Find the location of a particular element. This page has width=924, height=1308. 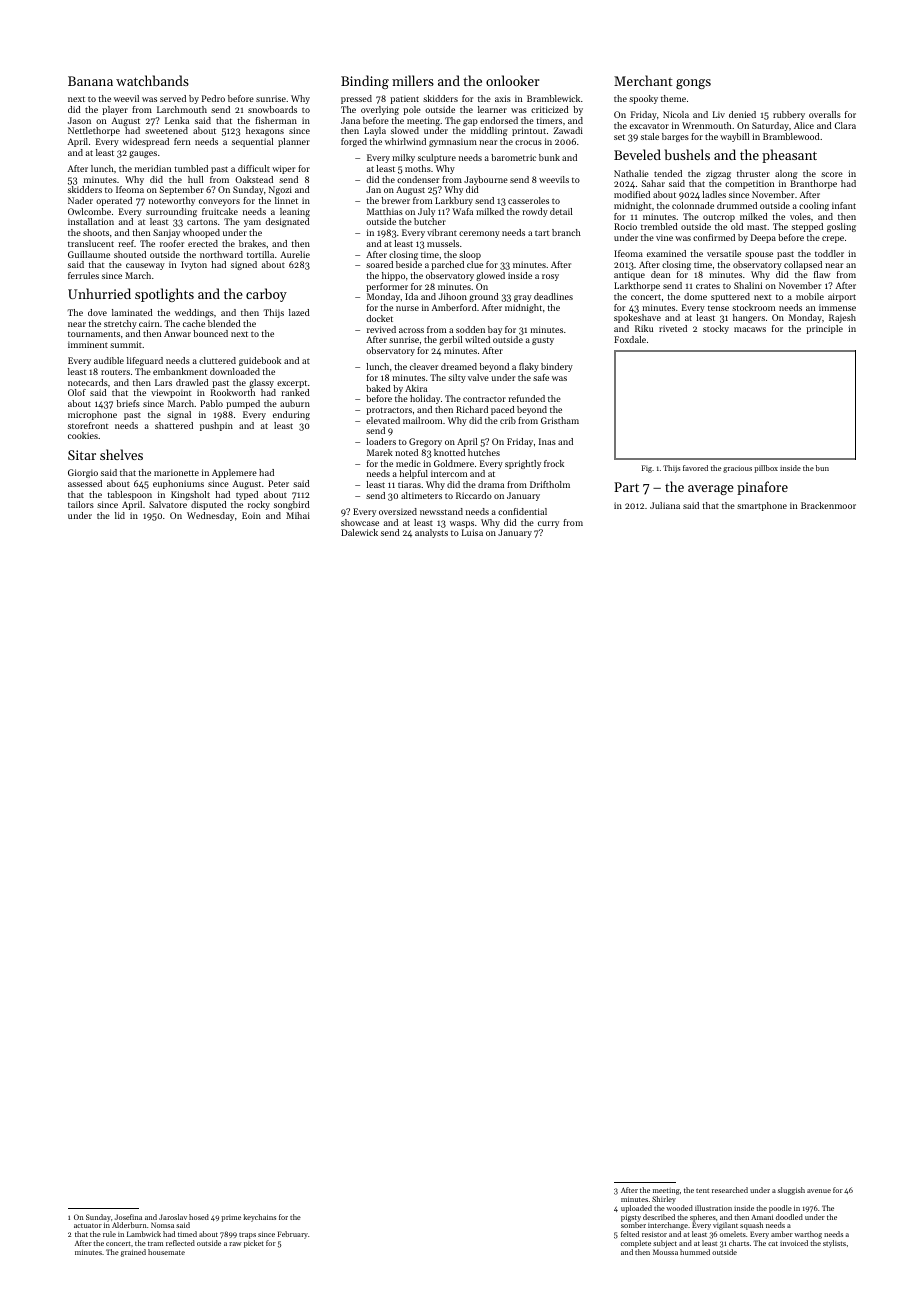

Nettlethorpe is located at coordinates (94, 131).
